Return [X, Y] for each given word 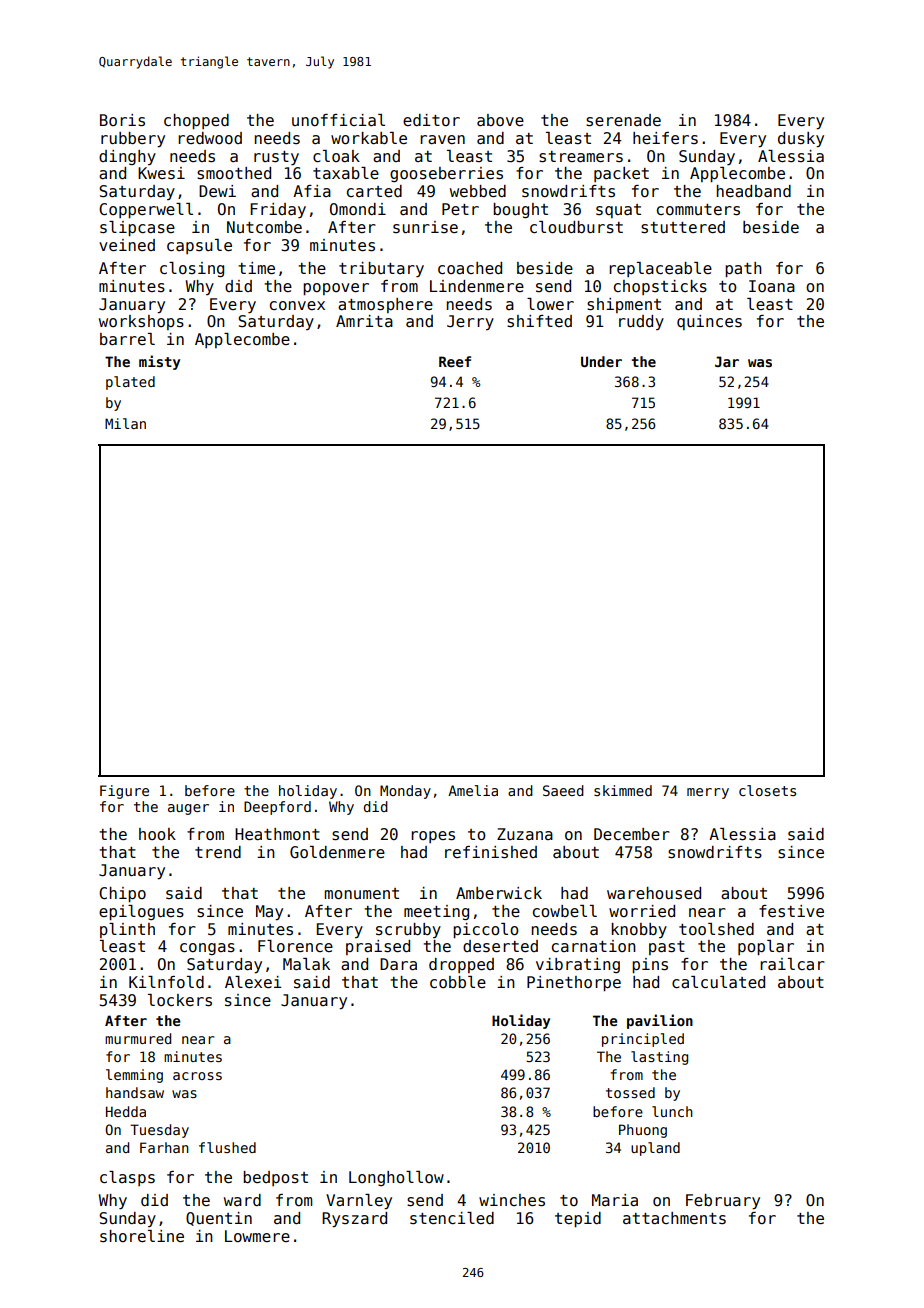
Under [601, 361]
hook [157, 834]
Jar [727, 361]
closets [767, 790]
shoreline [142, 1236]
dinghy [127, 157]
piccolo [486, 930]
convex [297, 305]
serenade [623, 120]
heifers [665, 138]
